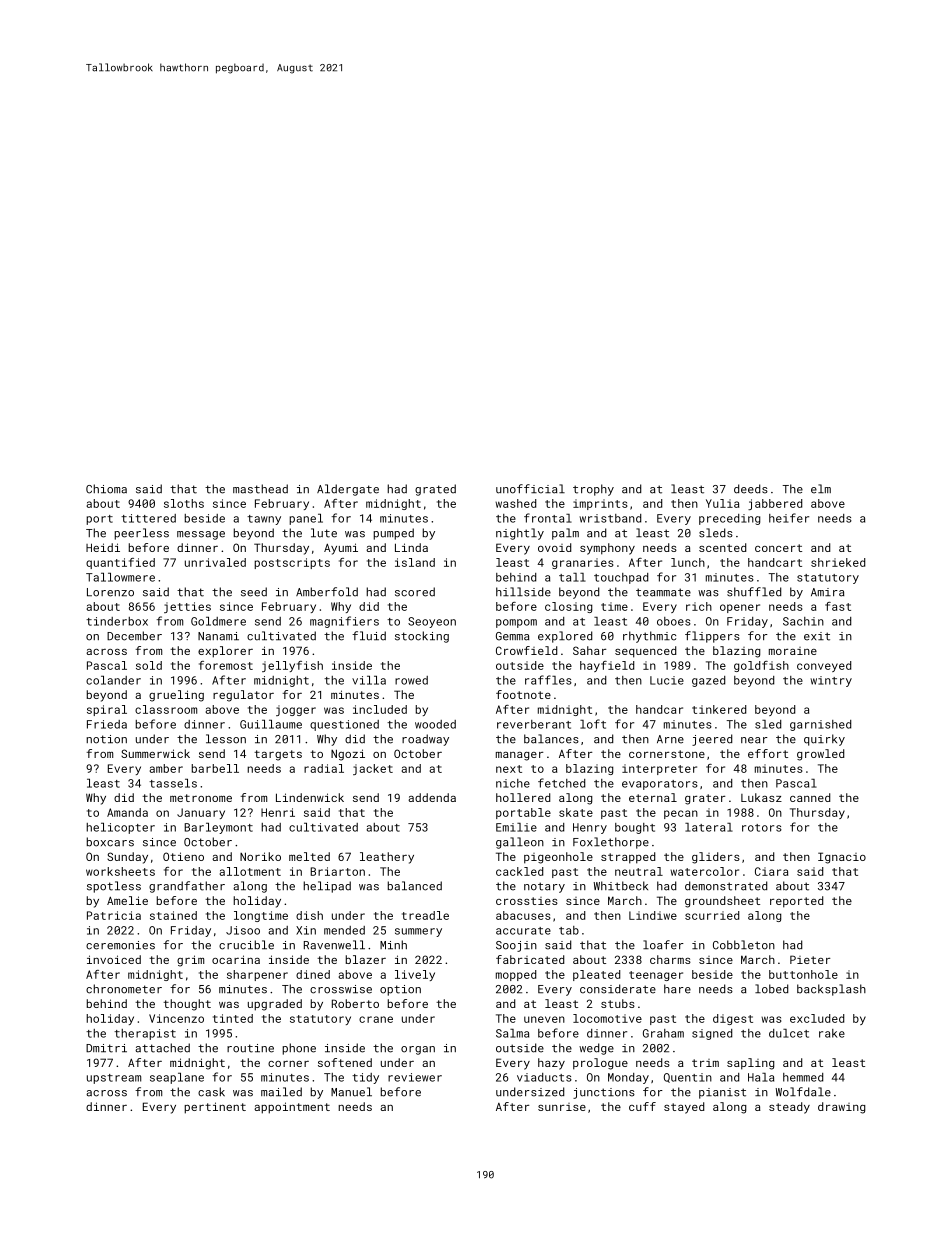 The height and width of the image is (1233, 952). What do you see at coordinates (722, 503) in the image?
I see `Yulia` at bounding box center [722, 503].
